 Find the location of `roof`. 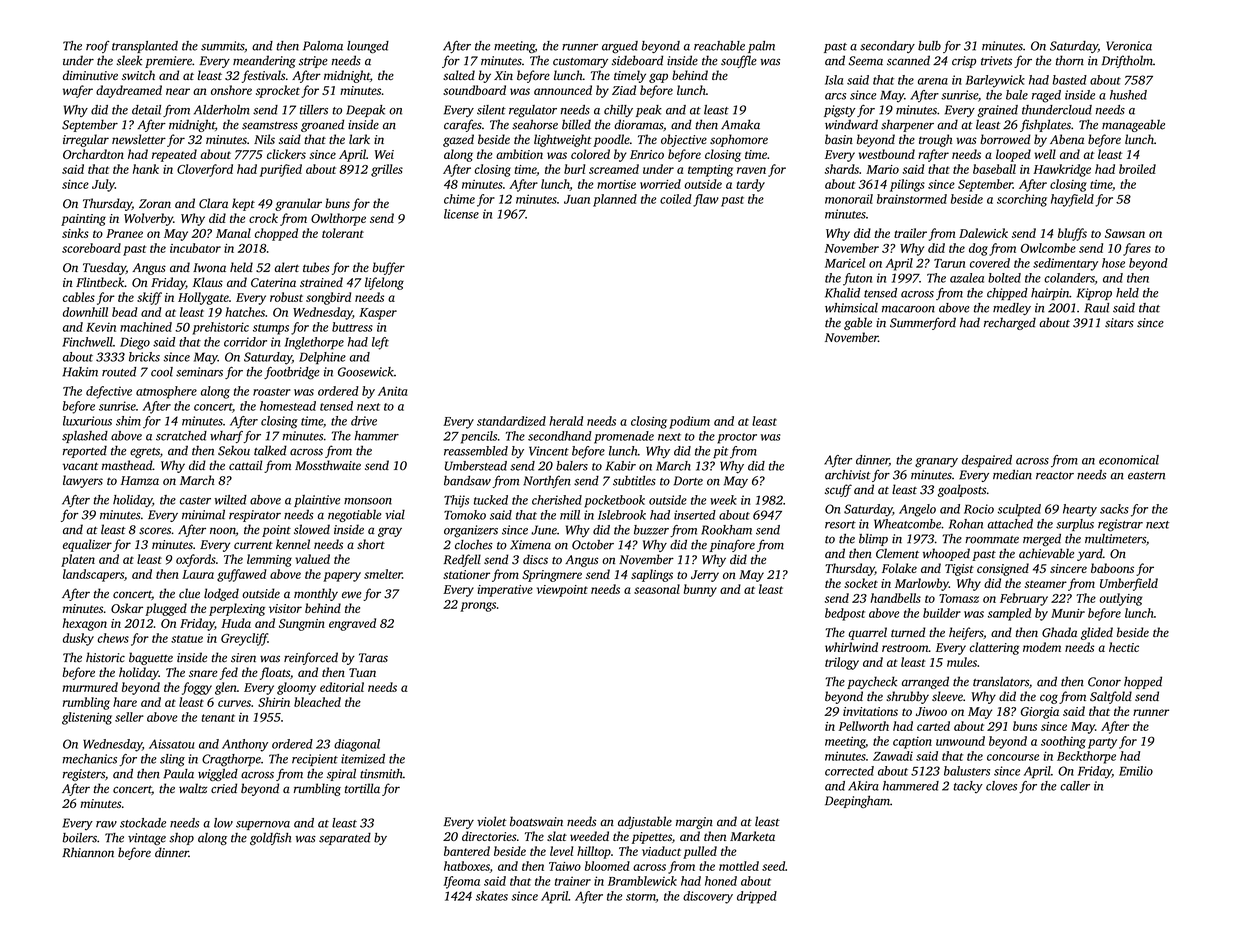

roof is located at coordinates (98, 47).
